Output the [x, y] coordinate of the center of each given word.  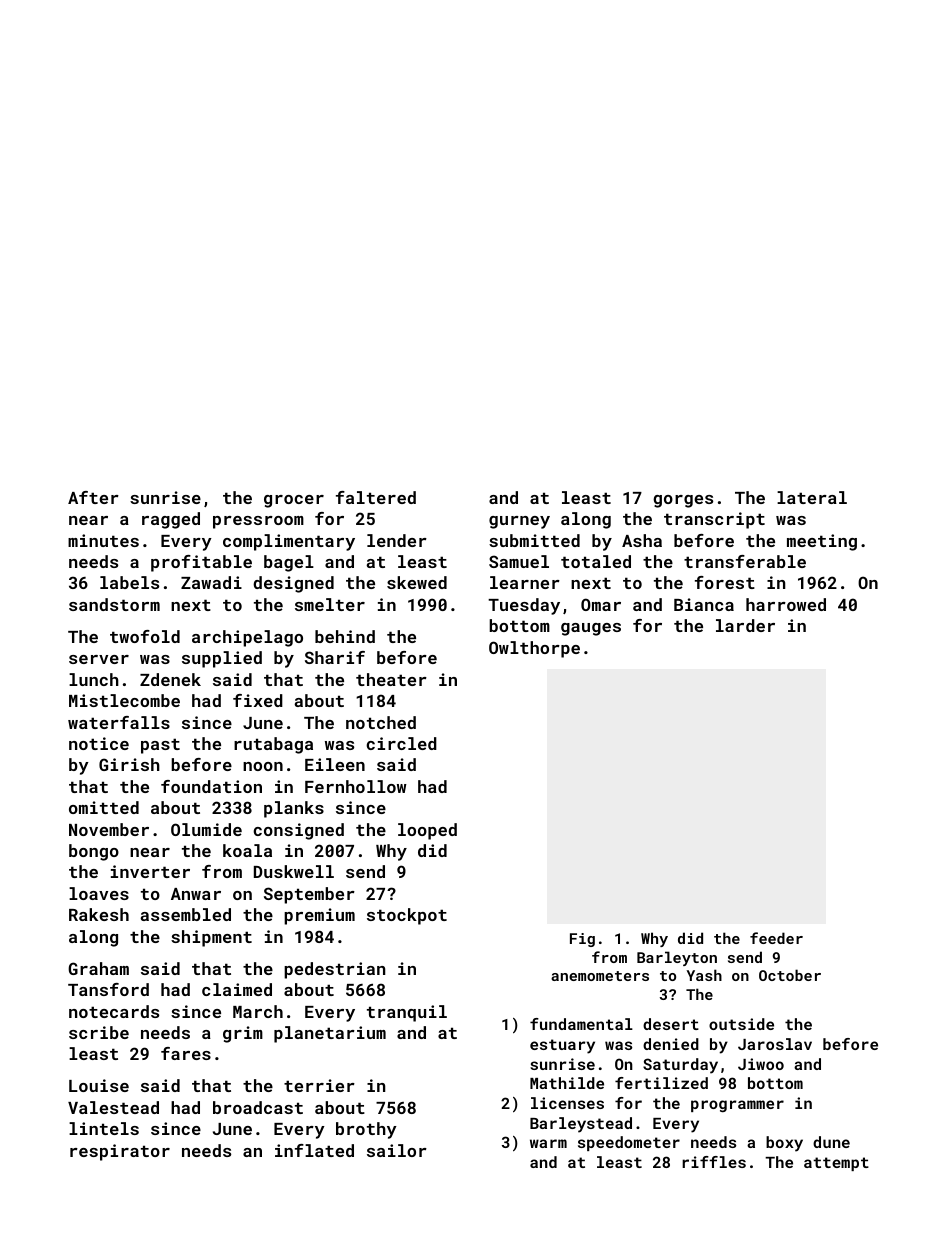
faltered [376, 497]
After [93, 497]
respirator [120, 1152]
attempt [836, 1164]
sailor [397, 1150]
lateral [812, 497]
